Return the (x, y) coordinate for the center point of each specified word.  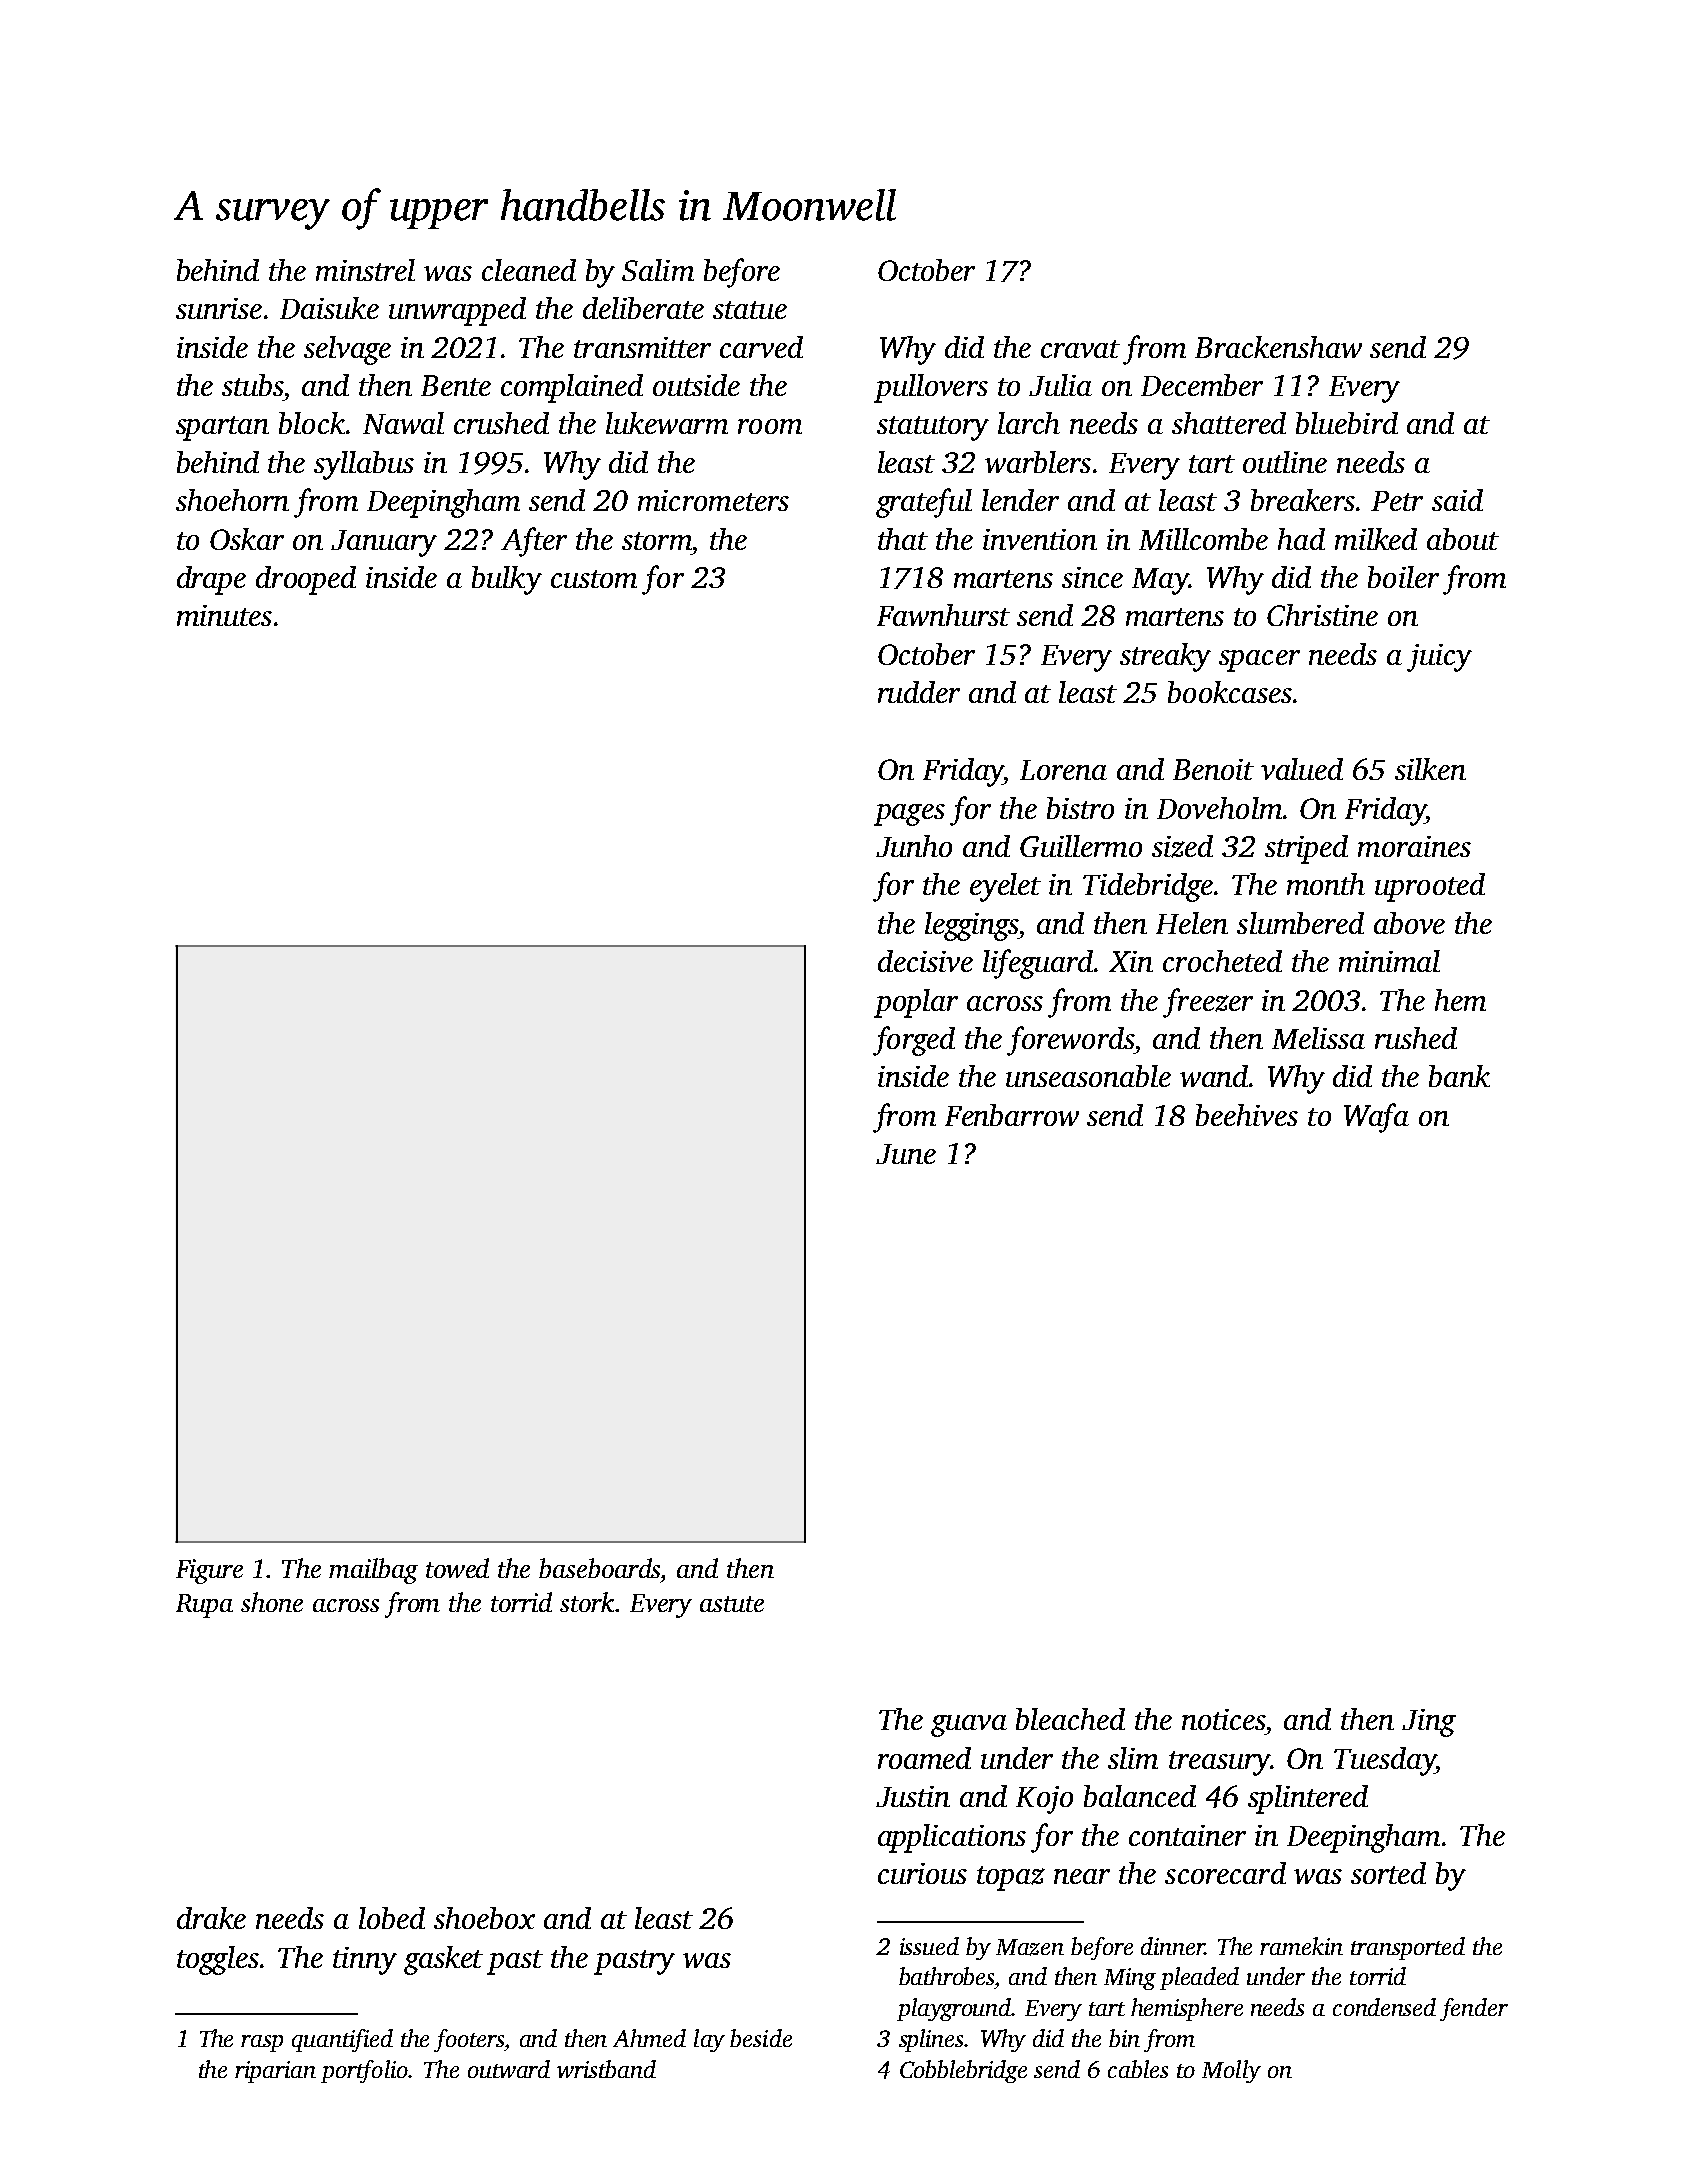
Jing (1429, 1723)
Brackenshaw (1278, 347)
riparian (275, 2072)
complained (572, 388)
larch (1029, 423)
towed (457, 1568)
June (906, 1154)
